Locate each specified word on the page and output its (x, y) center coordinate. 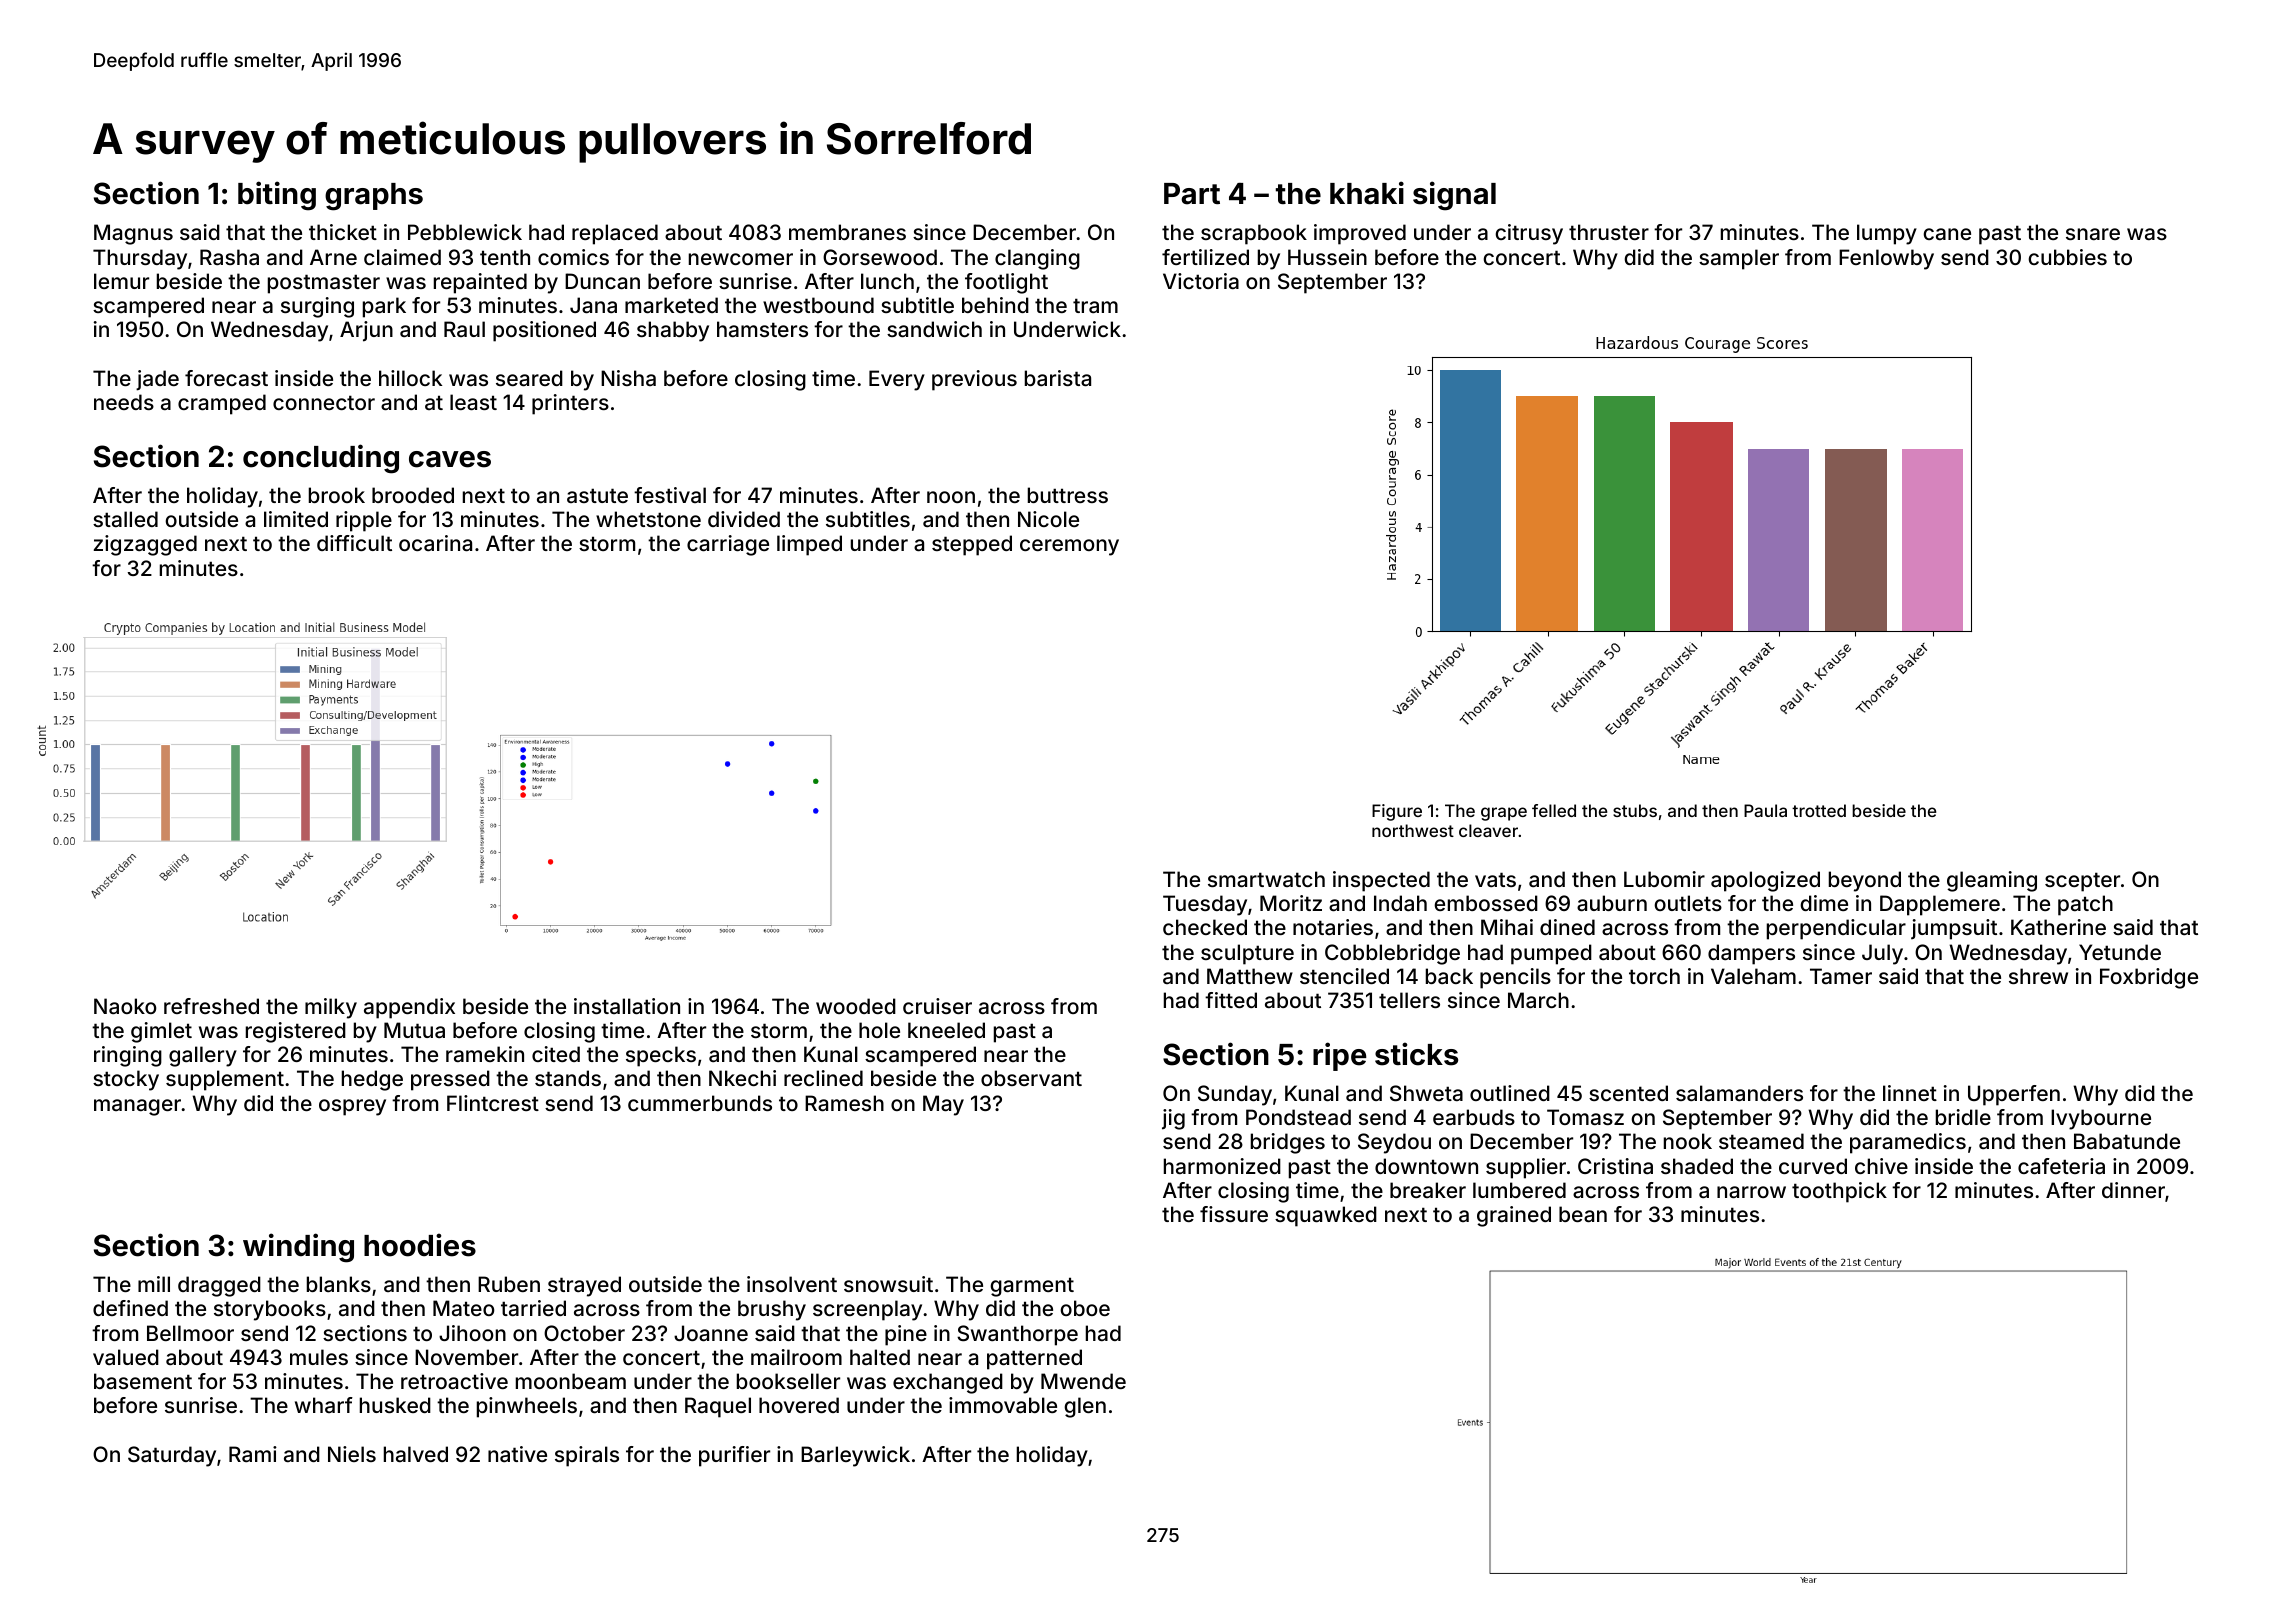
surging (317, 307)
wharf (324, 1405)
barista (1058, 378)
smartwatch (1266, 879)
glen (1085, 1407)
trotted (1819, 810)
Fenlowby (1886, 259)
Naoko (125, 1006)
